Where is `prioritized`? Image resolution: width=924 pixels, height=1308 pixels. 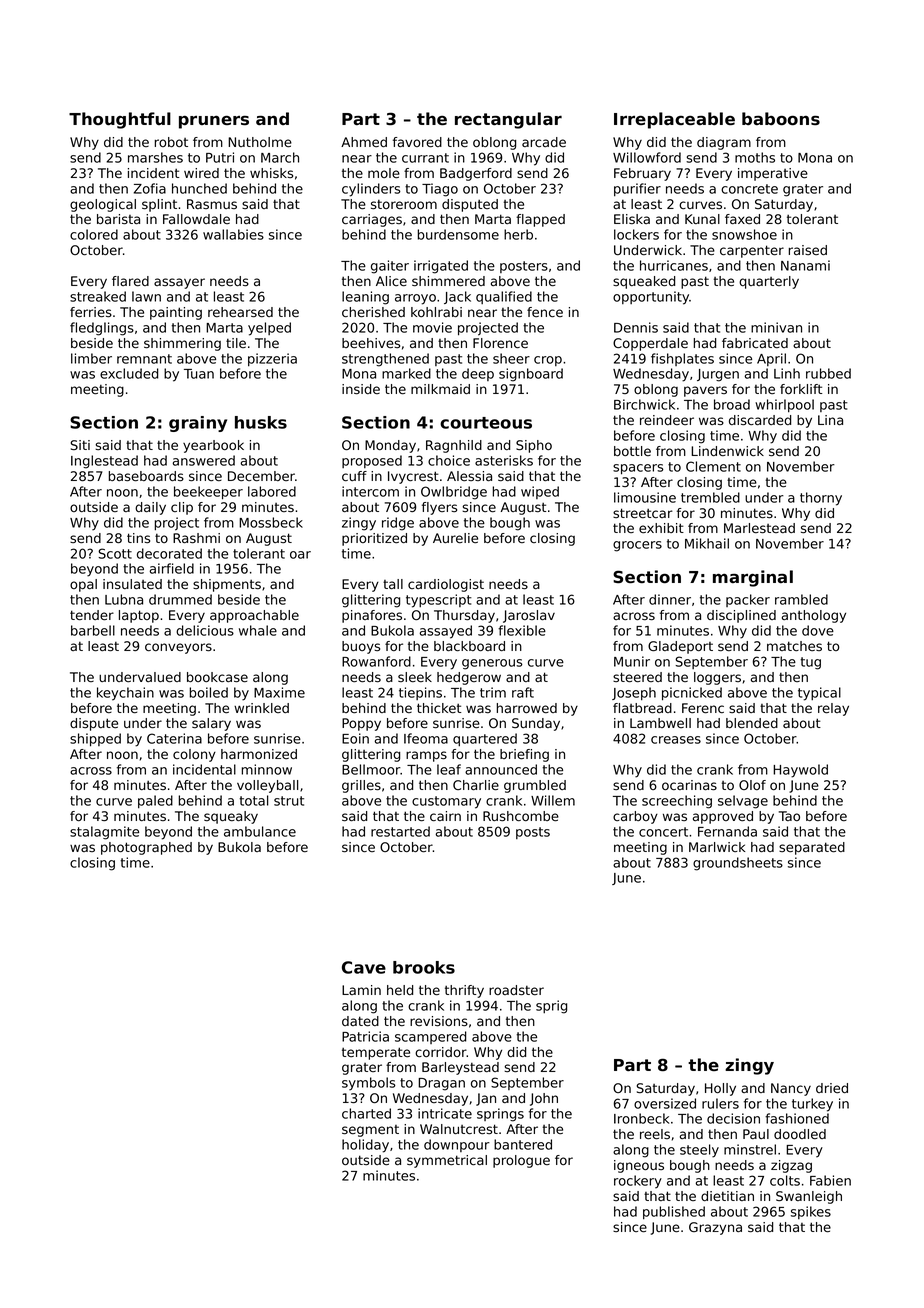 prioritized is located at coordinates (374, 539).
